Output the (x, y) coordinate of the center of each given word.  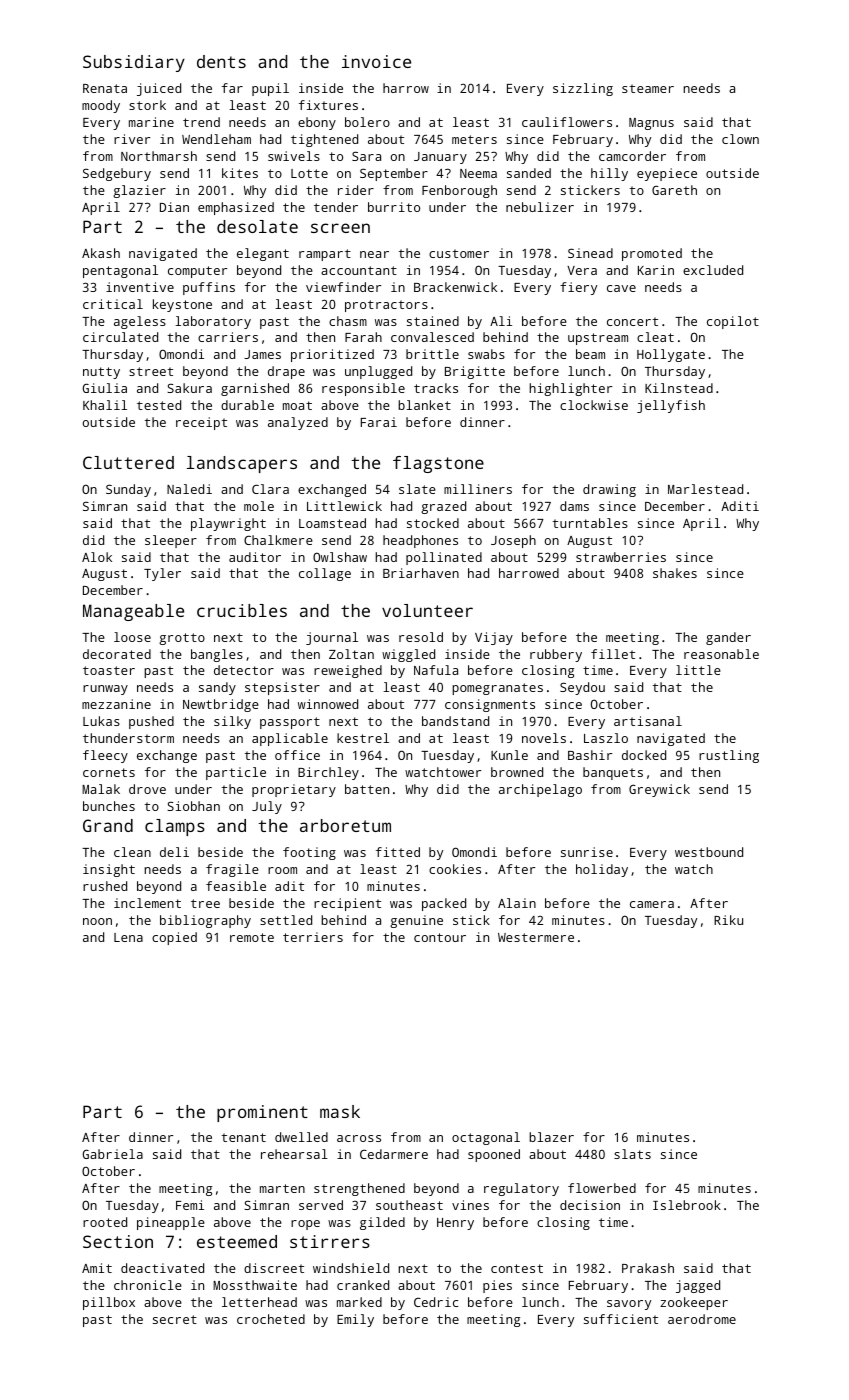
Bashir (590, 755)
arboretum (345, 825)
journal (332, 638)
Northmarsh (159, 156)
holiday (602, 870)
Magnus (651, 124)
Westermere (536, 937)
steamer (648, 88)
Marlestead (705, 489)
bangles (217, 655)
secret (175, 1319)
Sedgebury (117, 174)
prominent (262, 1113)
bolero (367, 122)
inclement (147, 903)
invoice (376, 61)
